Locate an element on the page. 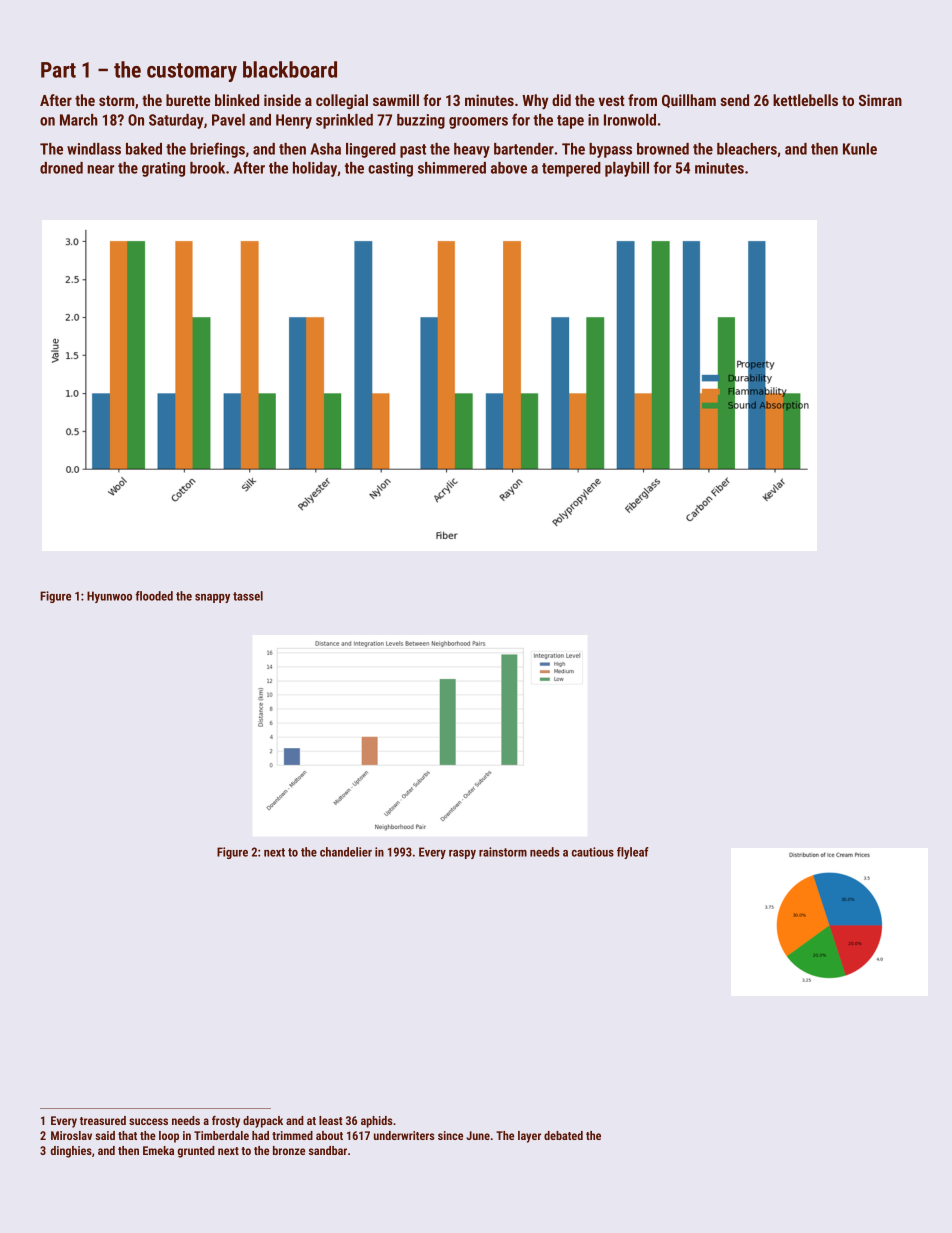  did is located at coordinates (561, 100).
